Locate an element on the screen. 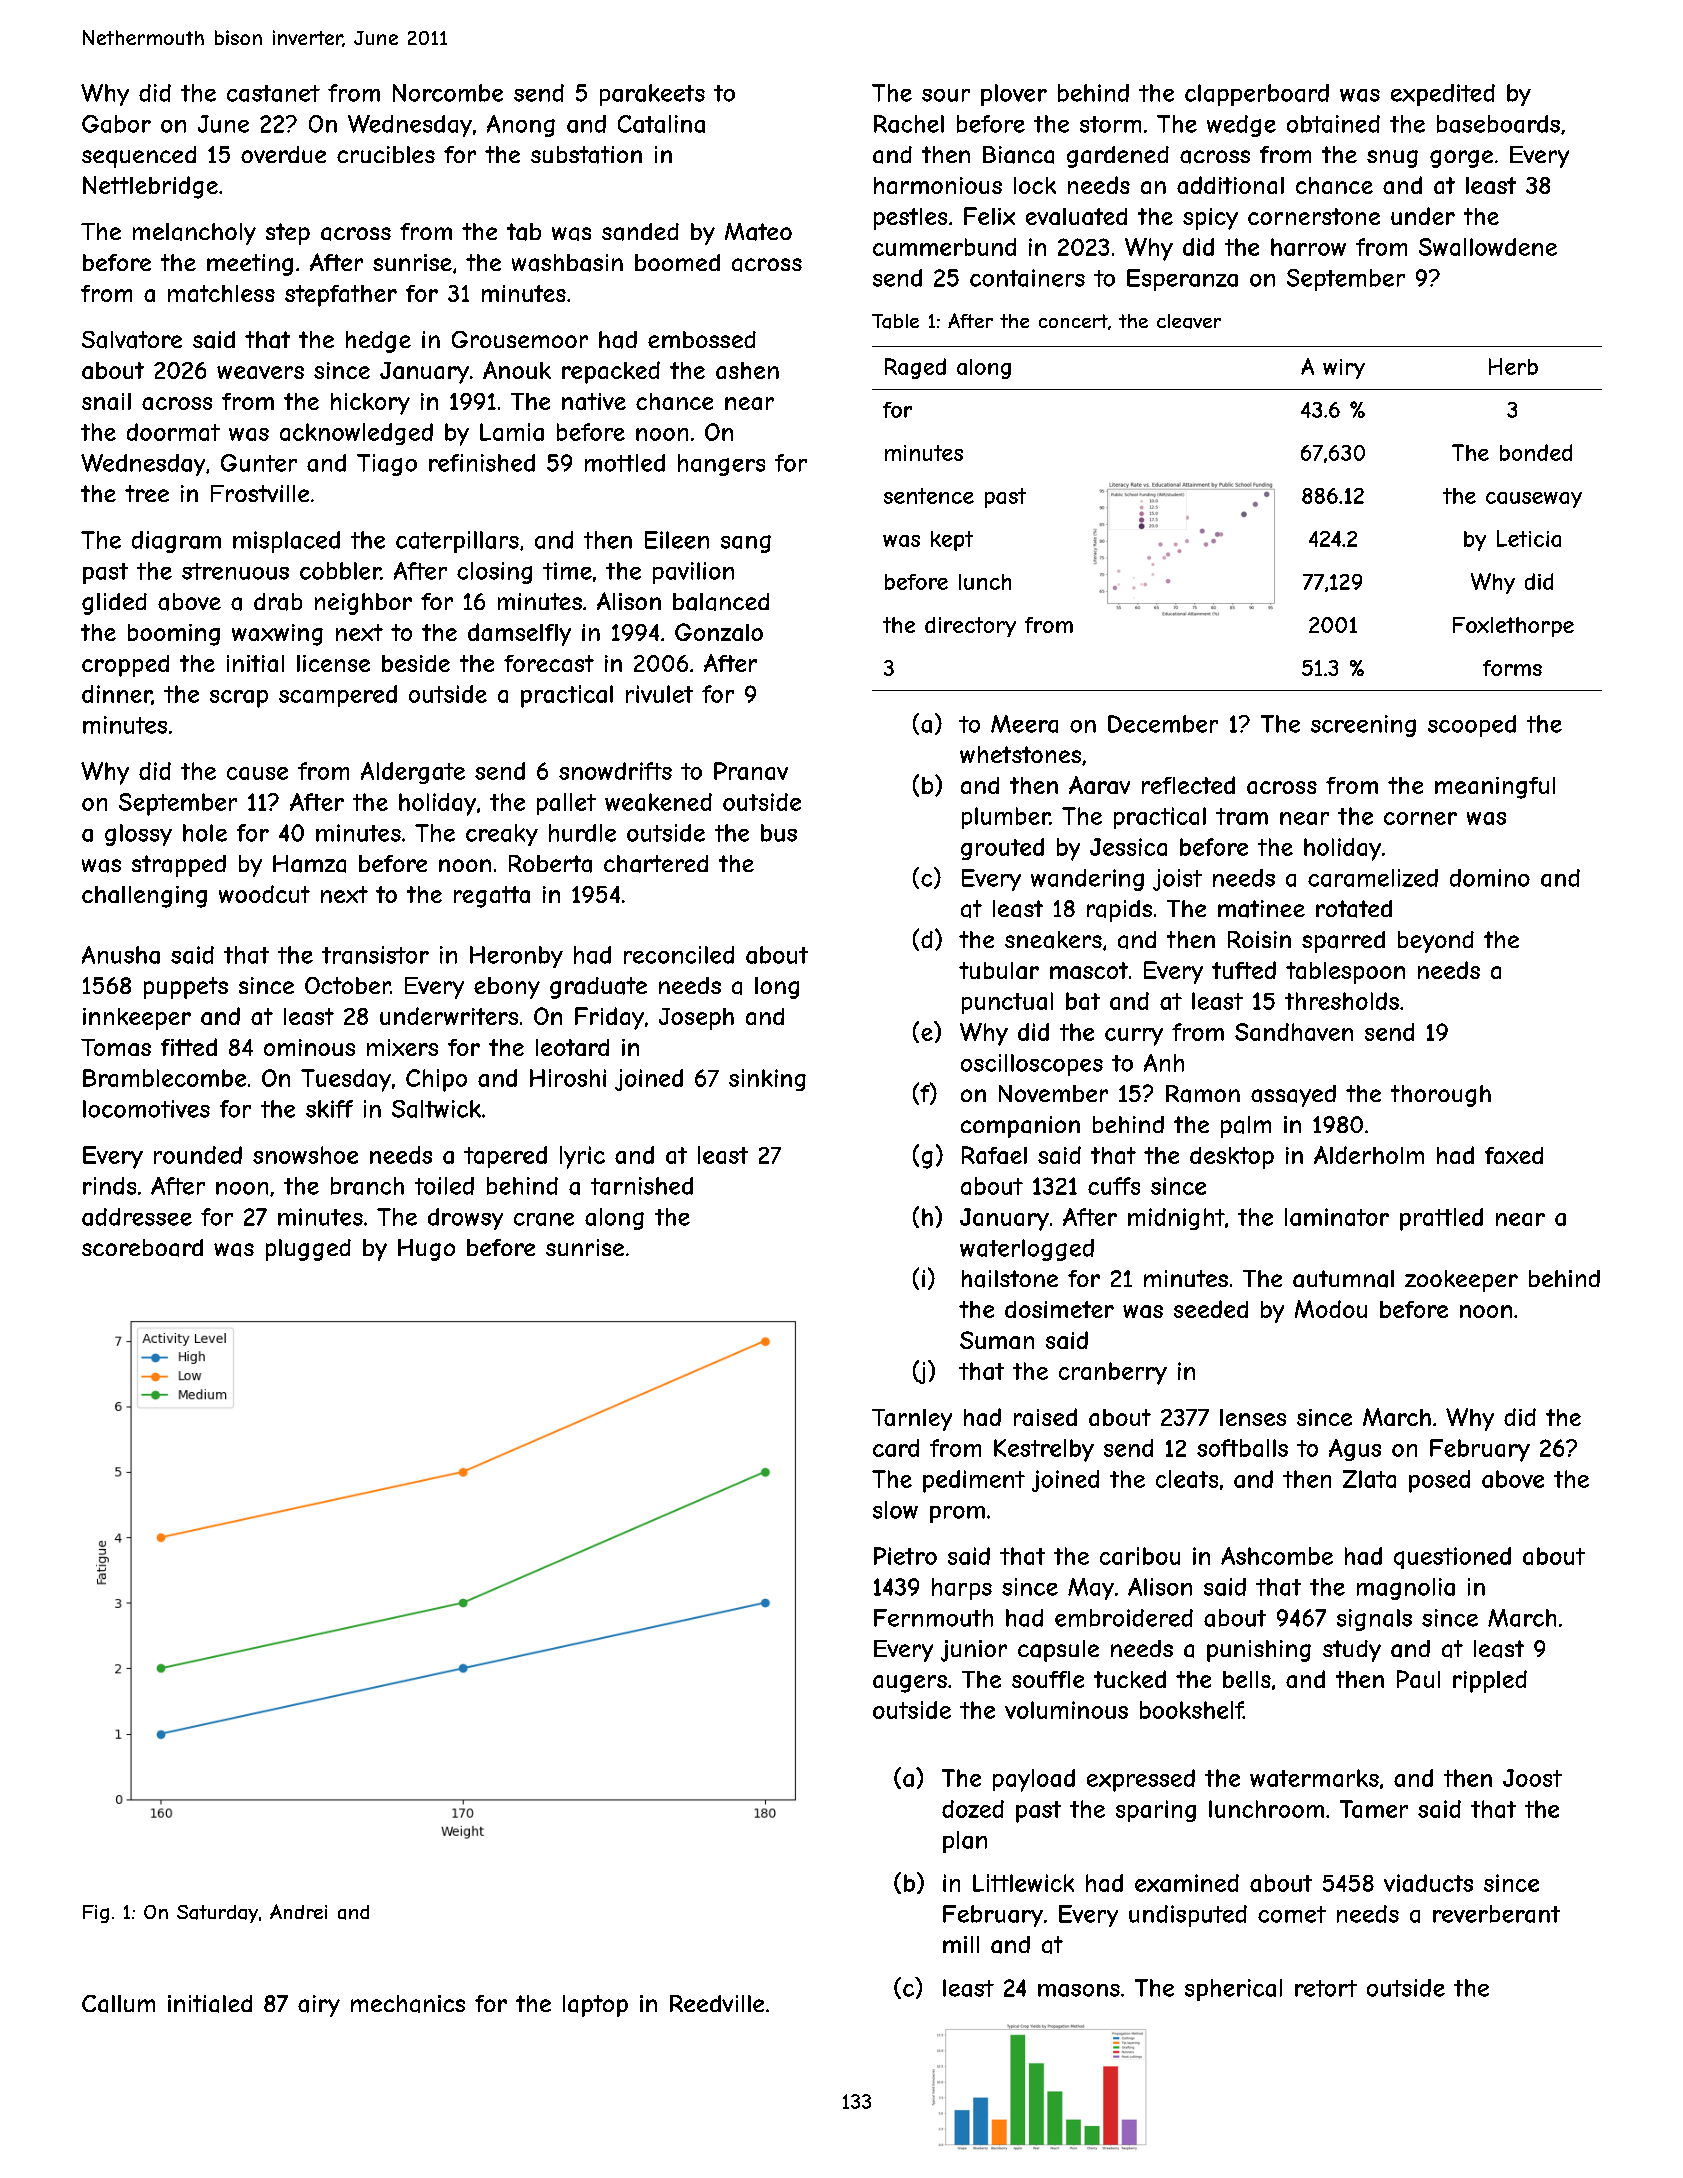  augers is located at coordinates (910, 1684).
